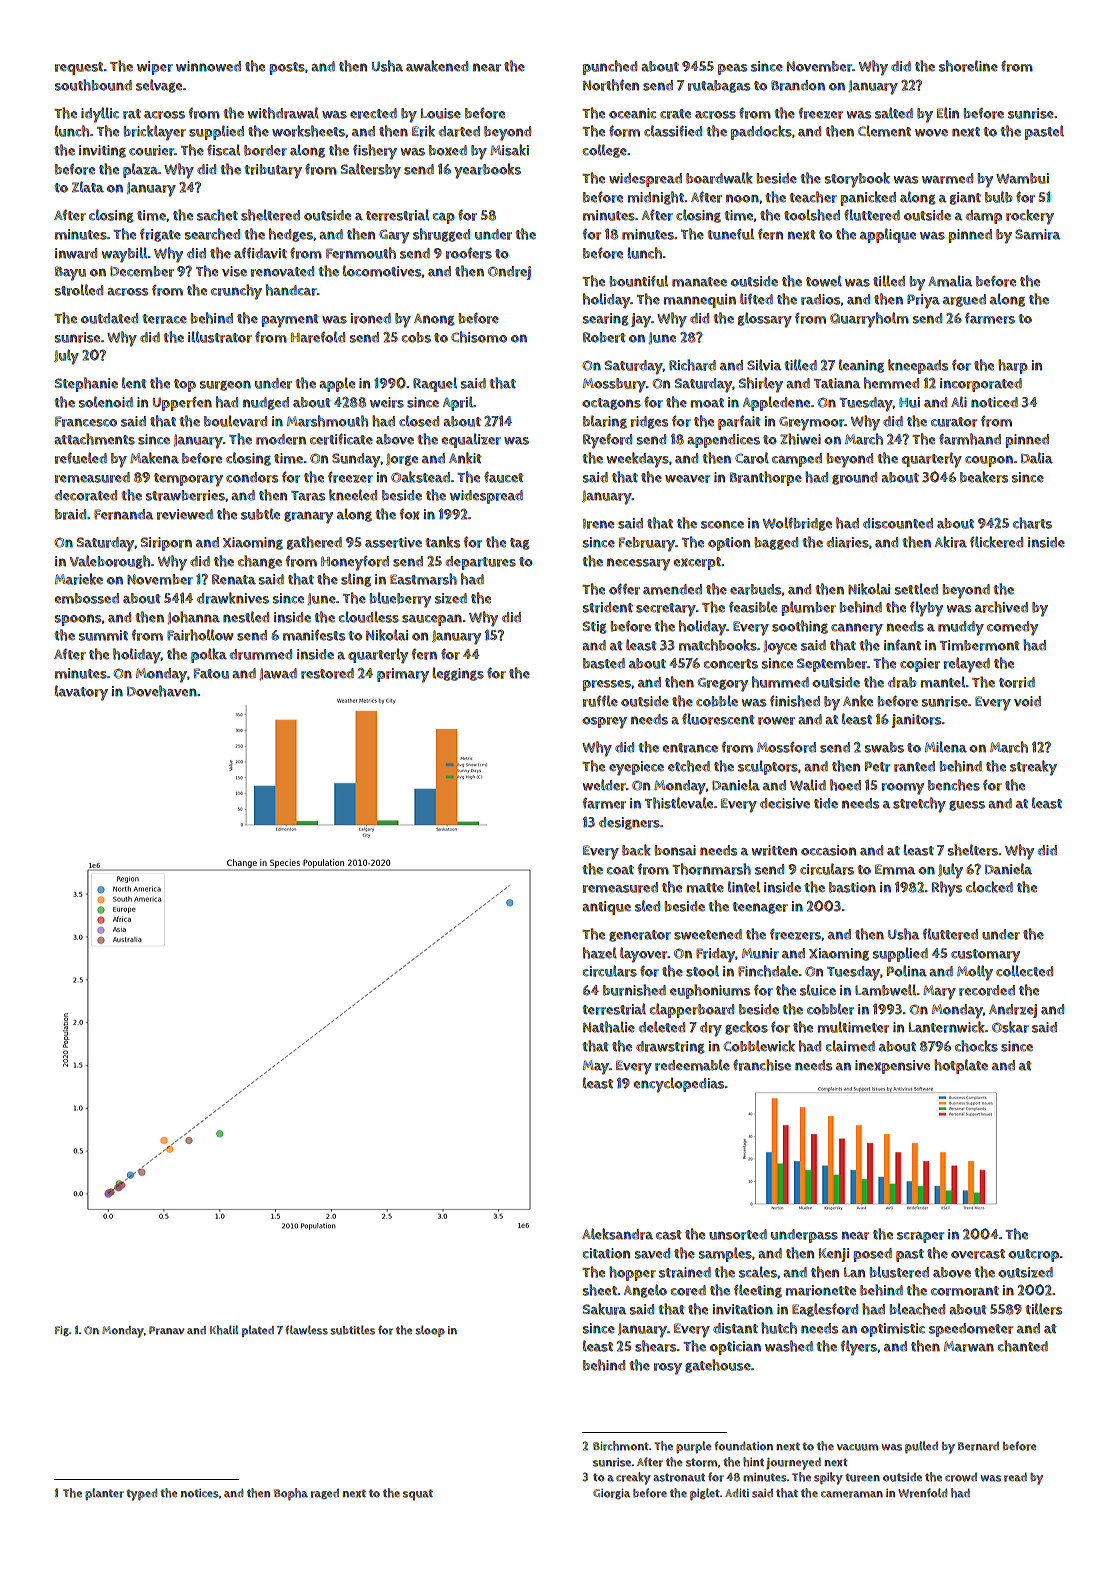 This screenshot has width=1120, height=1584. I want to click on bountiful, so click(639, 281).
